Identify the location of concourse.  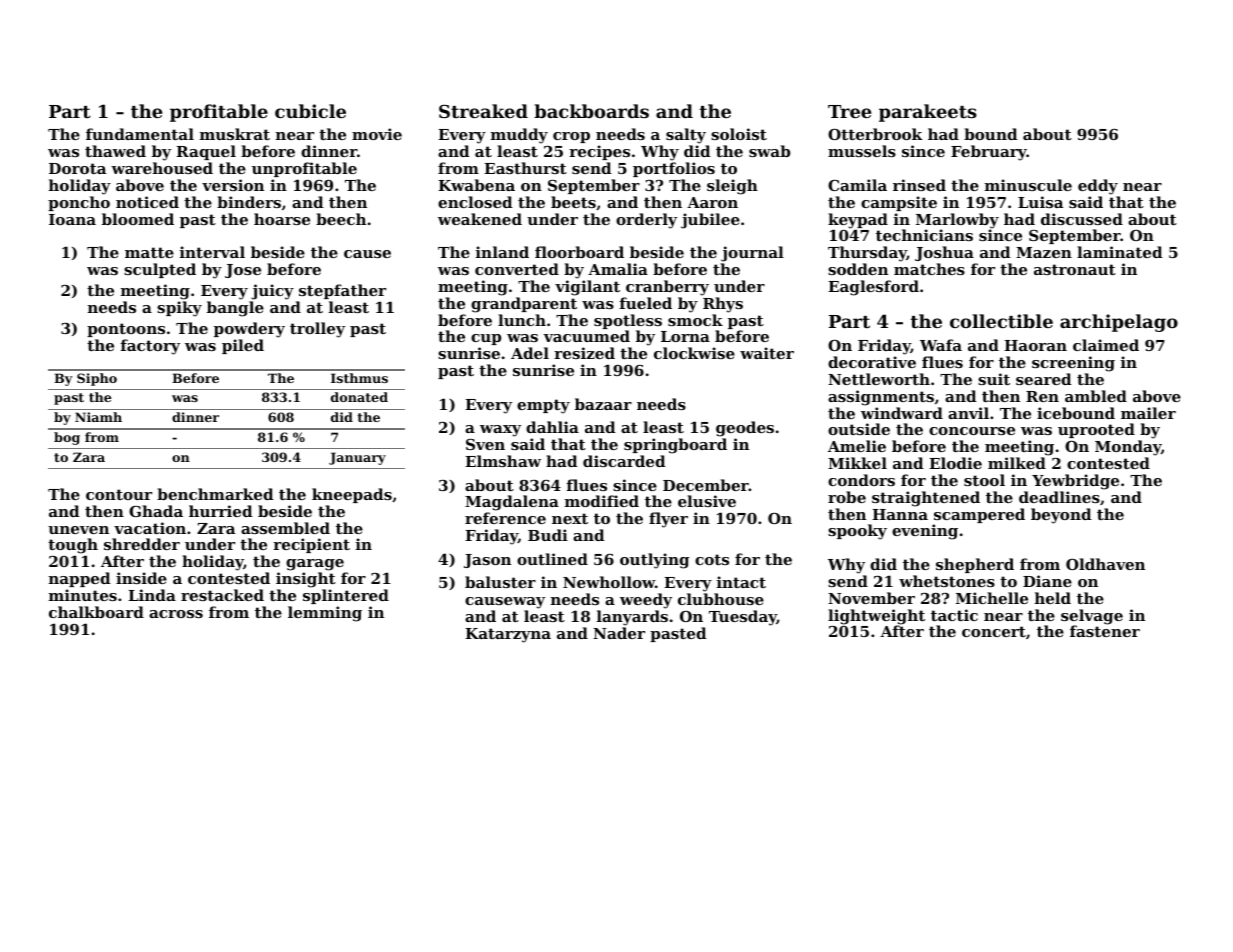
(972, 431).
